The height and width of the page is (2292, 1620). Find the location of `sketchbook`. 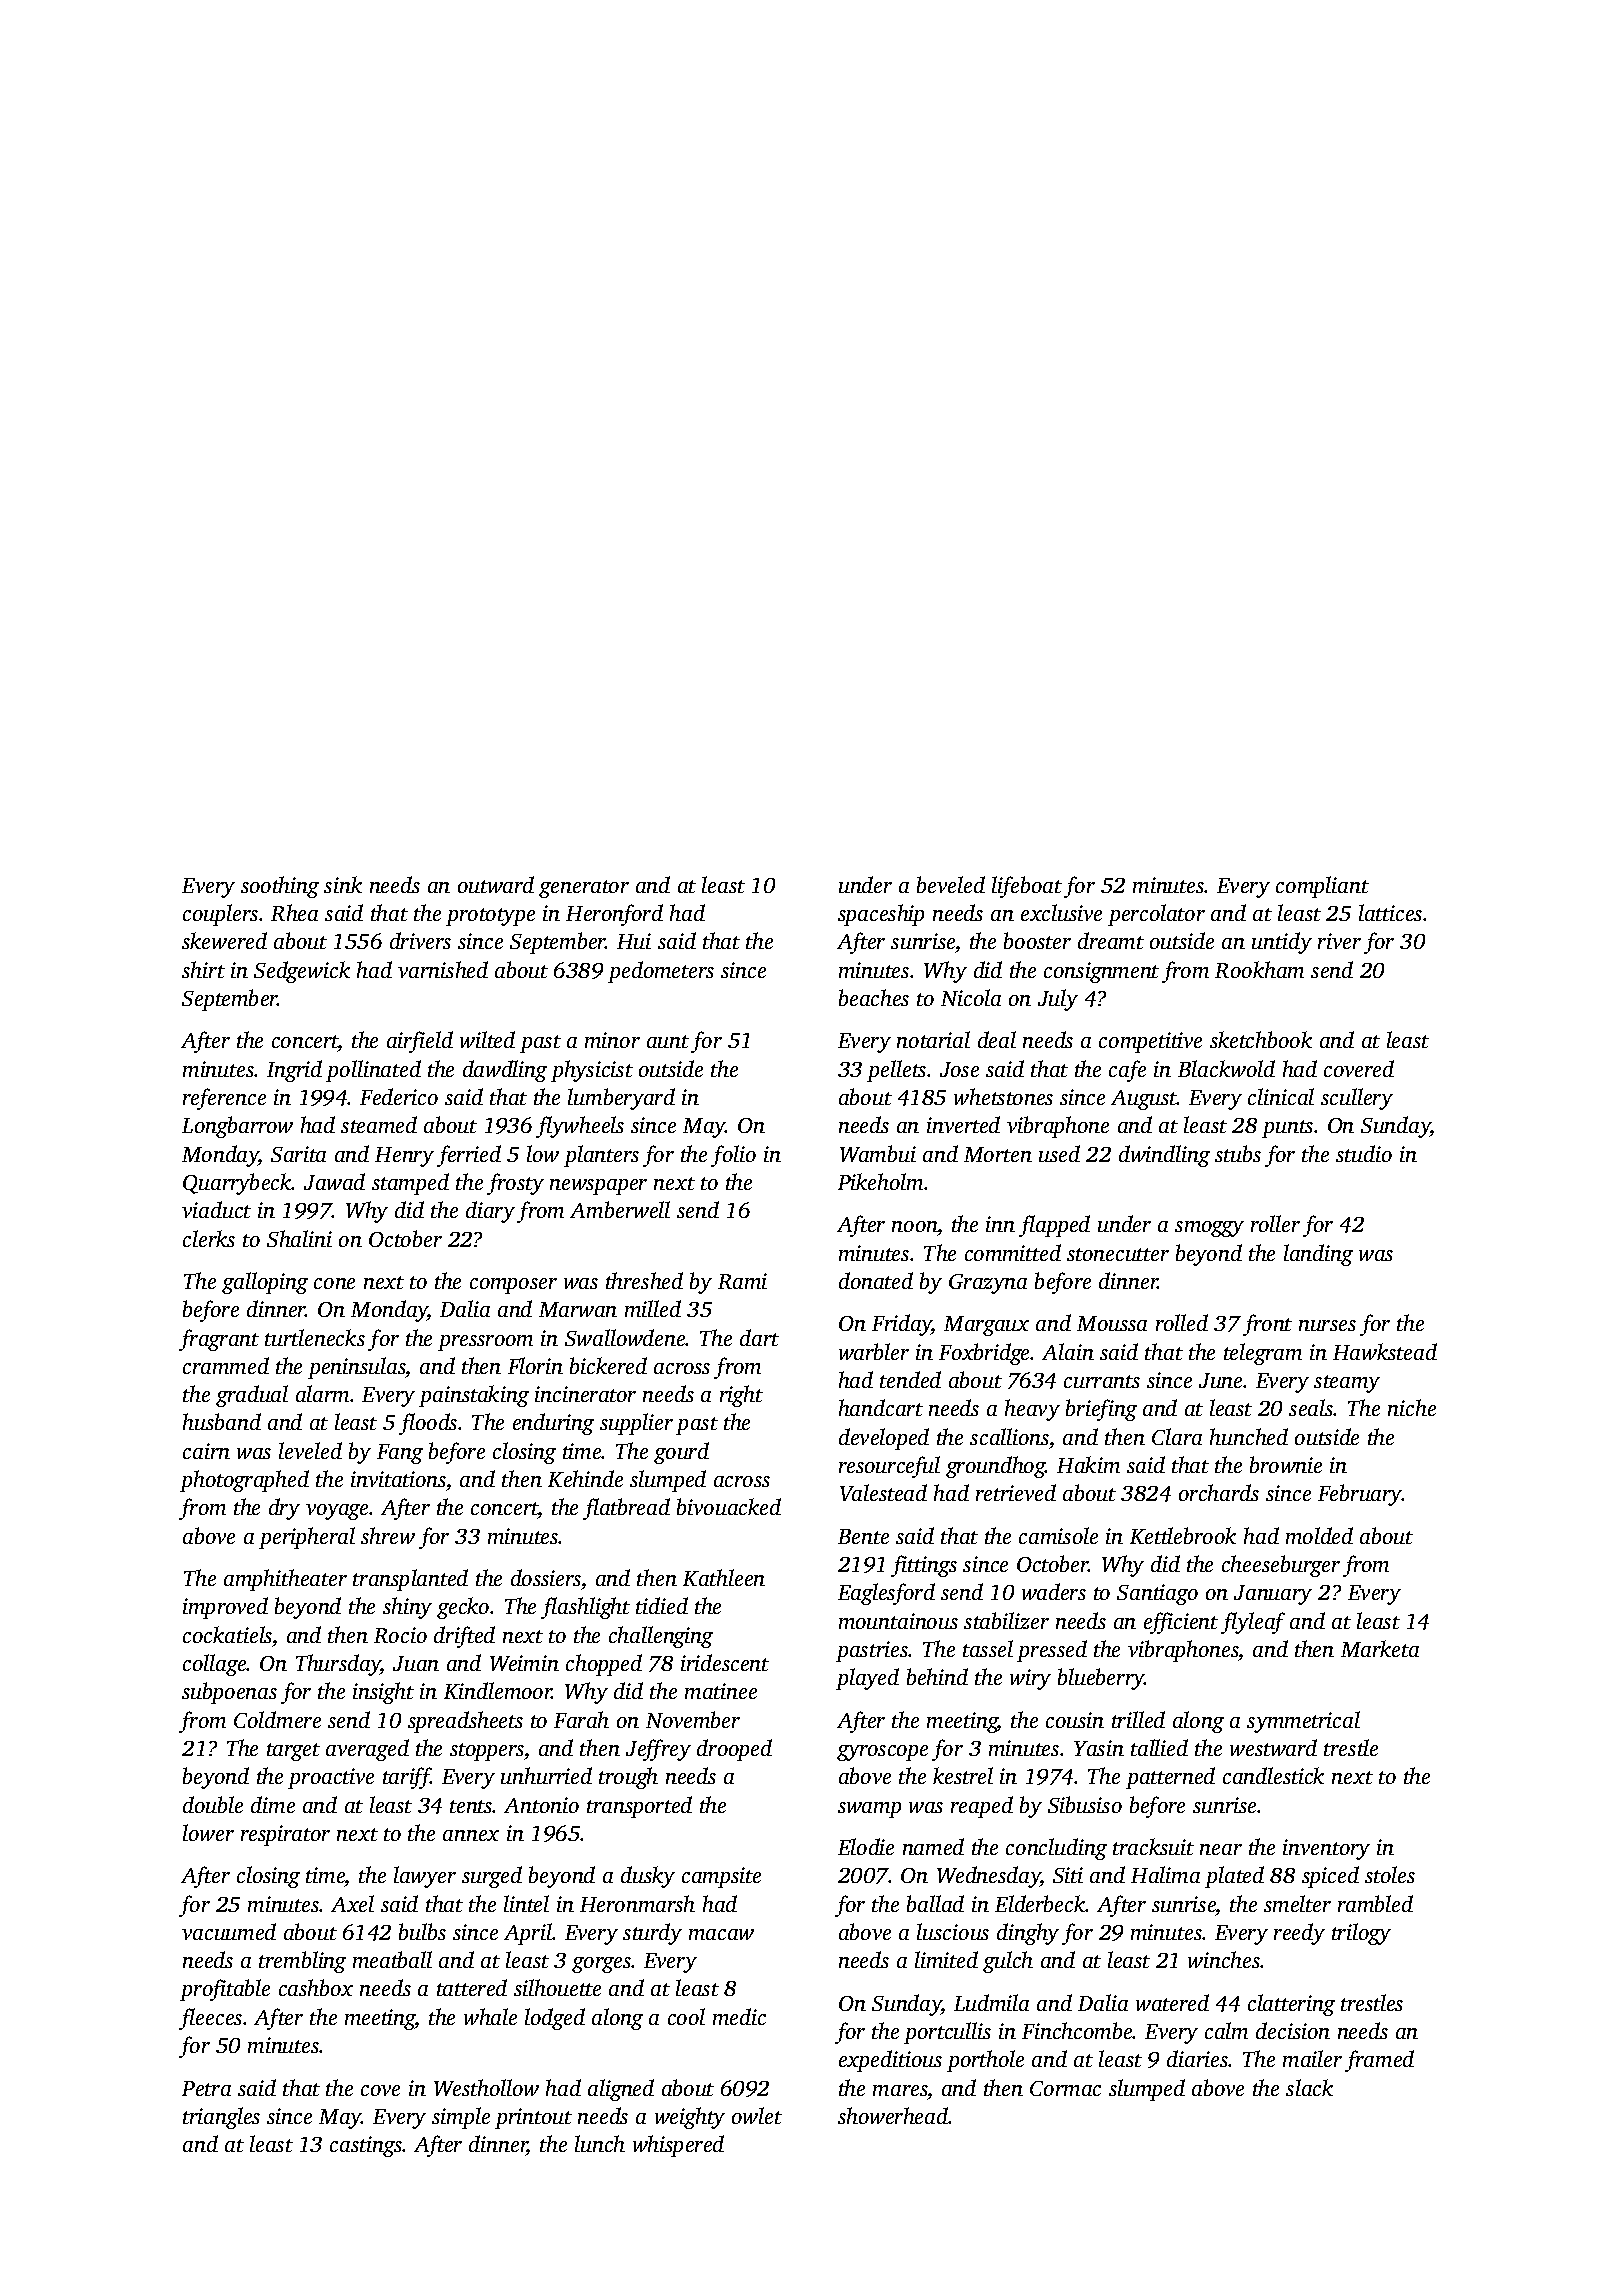

sketchbook is located at coordinates (1261, 1039).
